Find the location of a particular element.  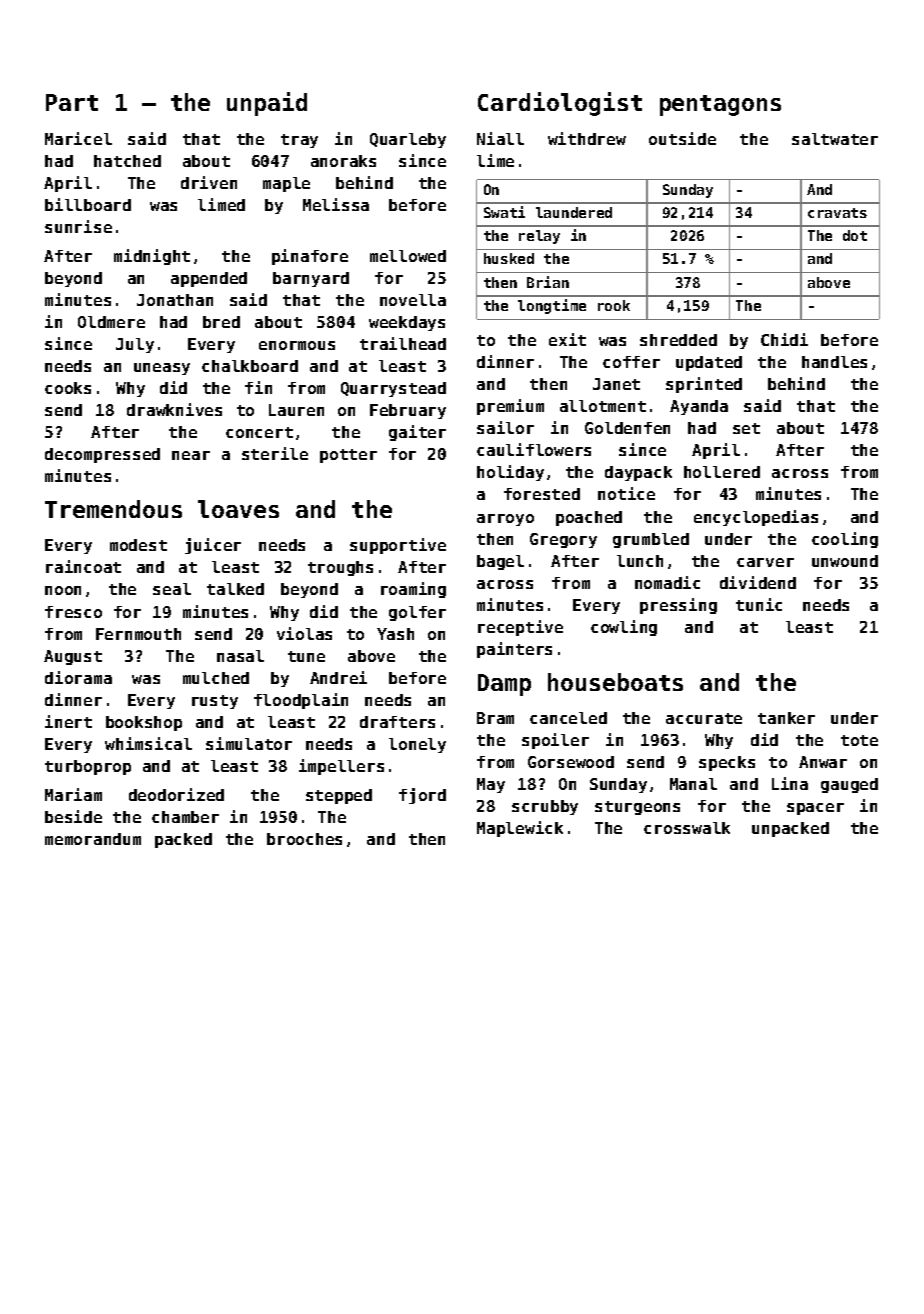

accurate is located at coordinates (704, 718).
